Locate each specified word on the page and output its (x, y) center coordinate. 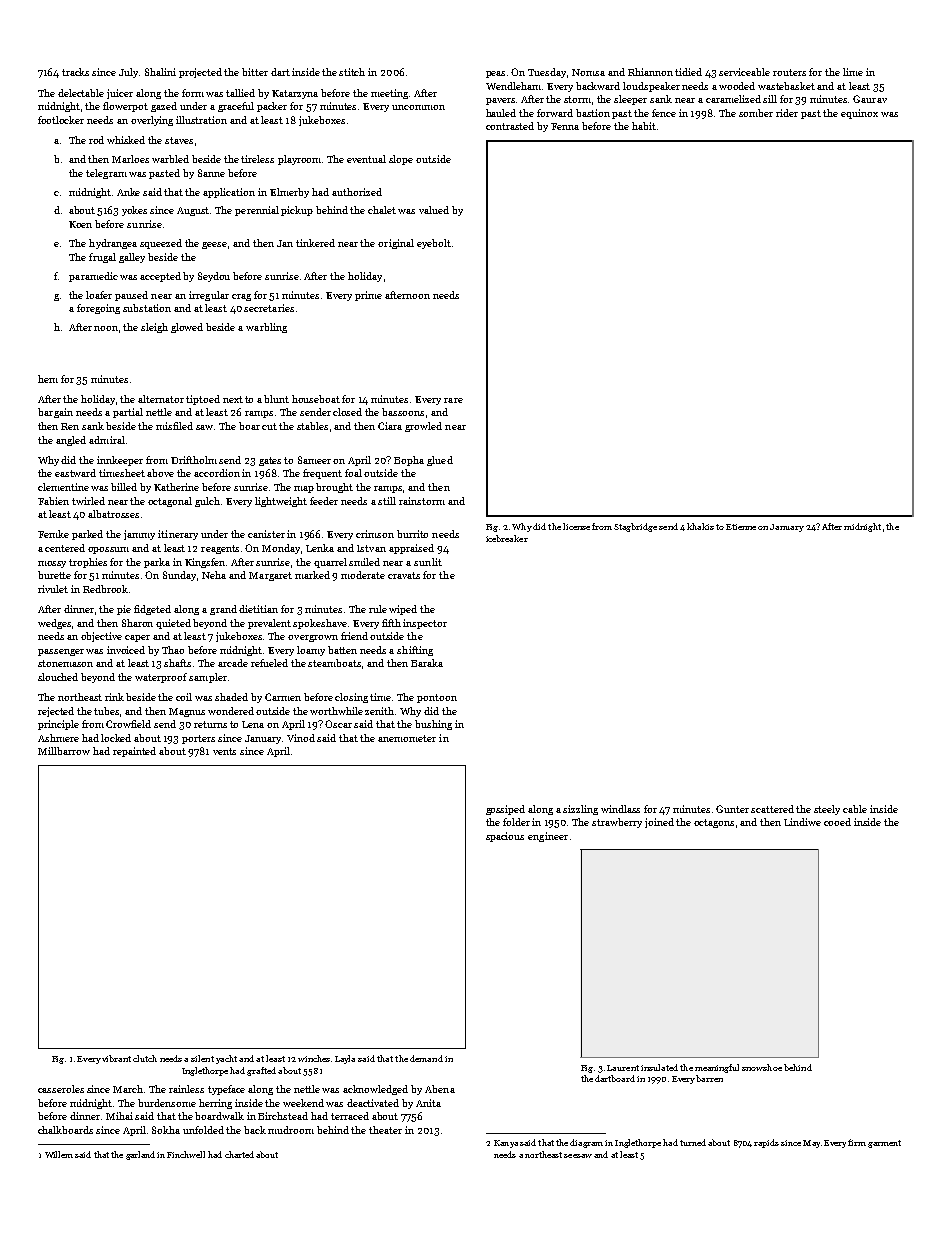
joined (659, 823)
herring (215, 1104)
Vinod (301, 738)
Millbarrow (64, 751)
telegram (106, 174)
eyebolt (434, 244)
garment (884, 1144)
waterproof (161, 678)
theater (385, 1130)
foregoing (98, 309)
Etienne (741, 527)
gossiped (505, 810)
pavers (500, 101)
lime (853, 72)
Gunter (732, 809)
